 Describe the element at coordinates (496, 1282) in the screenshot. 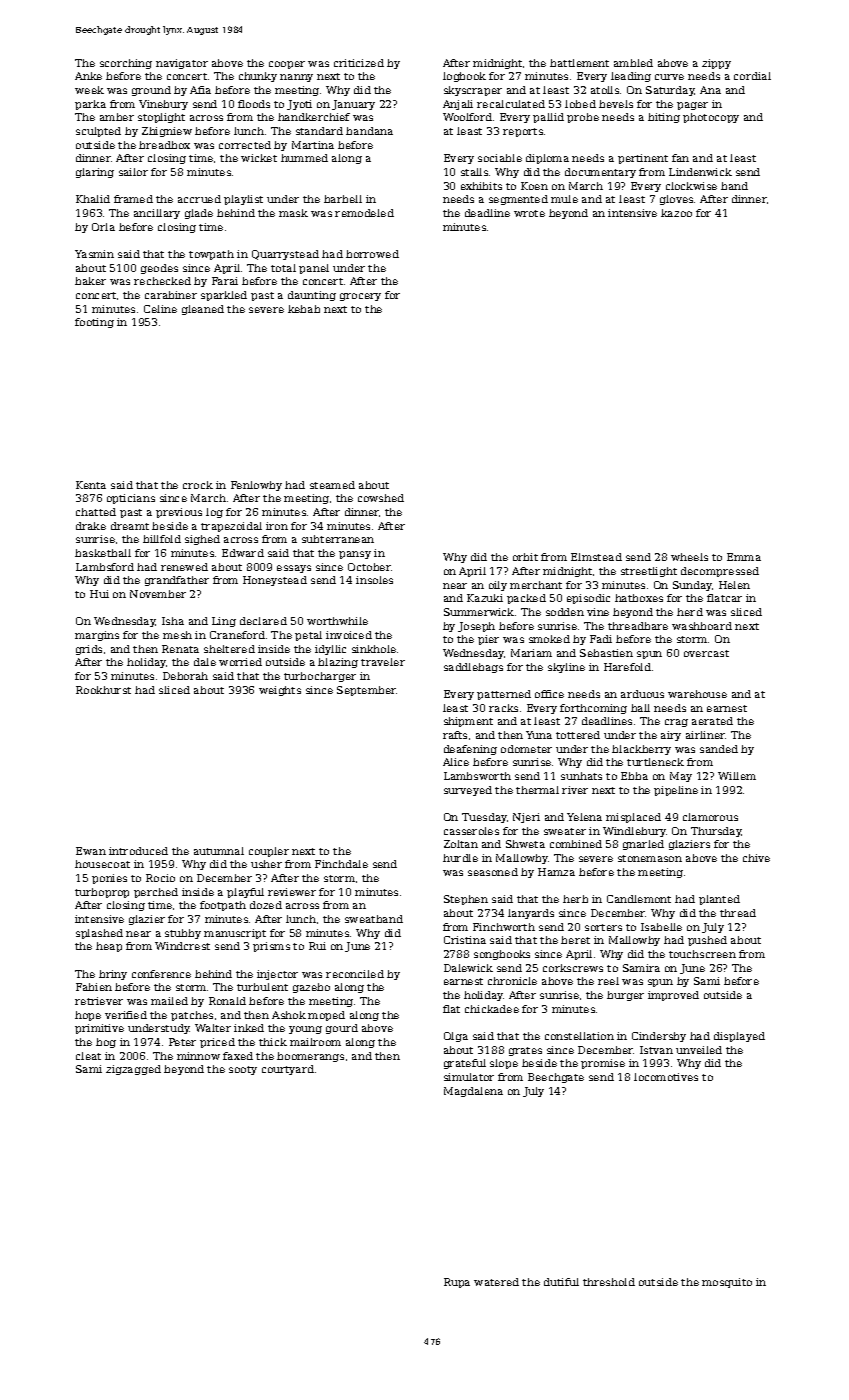

I see `watered` at that location.
